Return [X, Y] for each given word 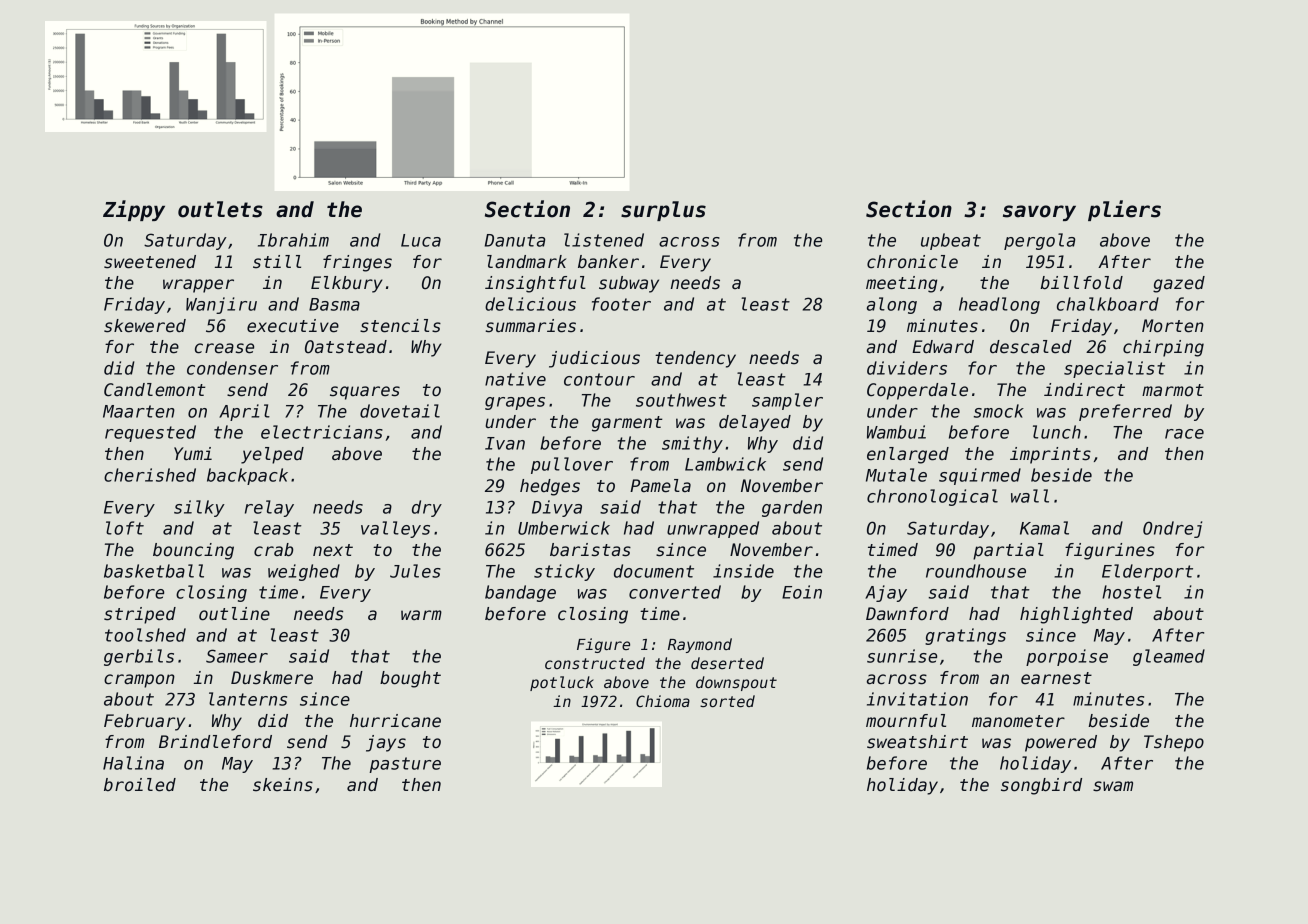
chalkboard [1108, 304]
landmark [526, 262]
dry [427, 508]
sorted [727, 701]
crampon [139, 681]
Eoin [802, 592]
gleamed [1169, 657]
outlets [220, 209]
